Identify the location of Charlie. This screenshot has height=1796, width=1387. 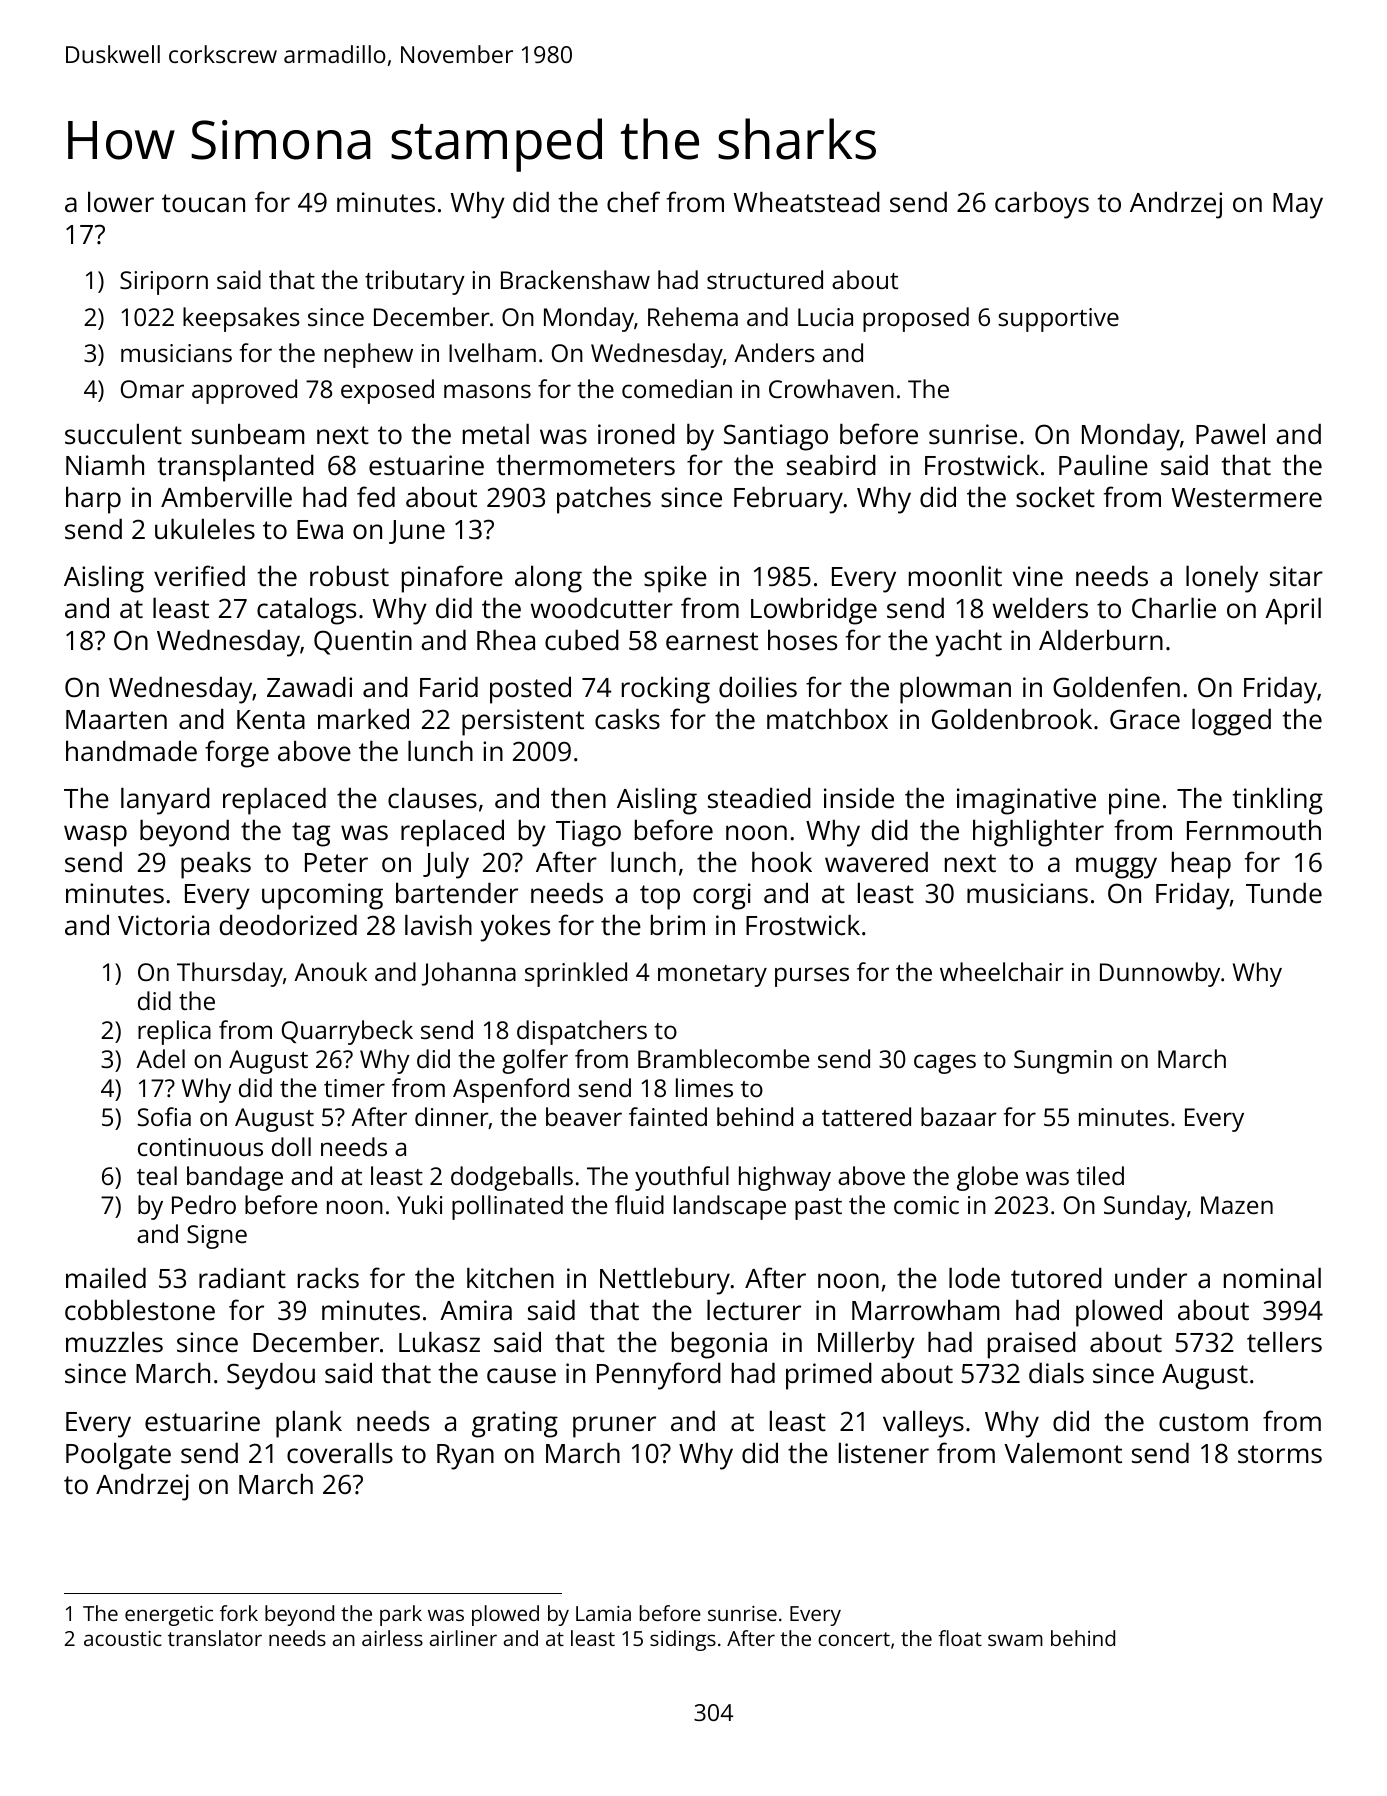
(1174, 607).
